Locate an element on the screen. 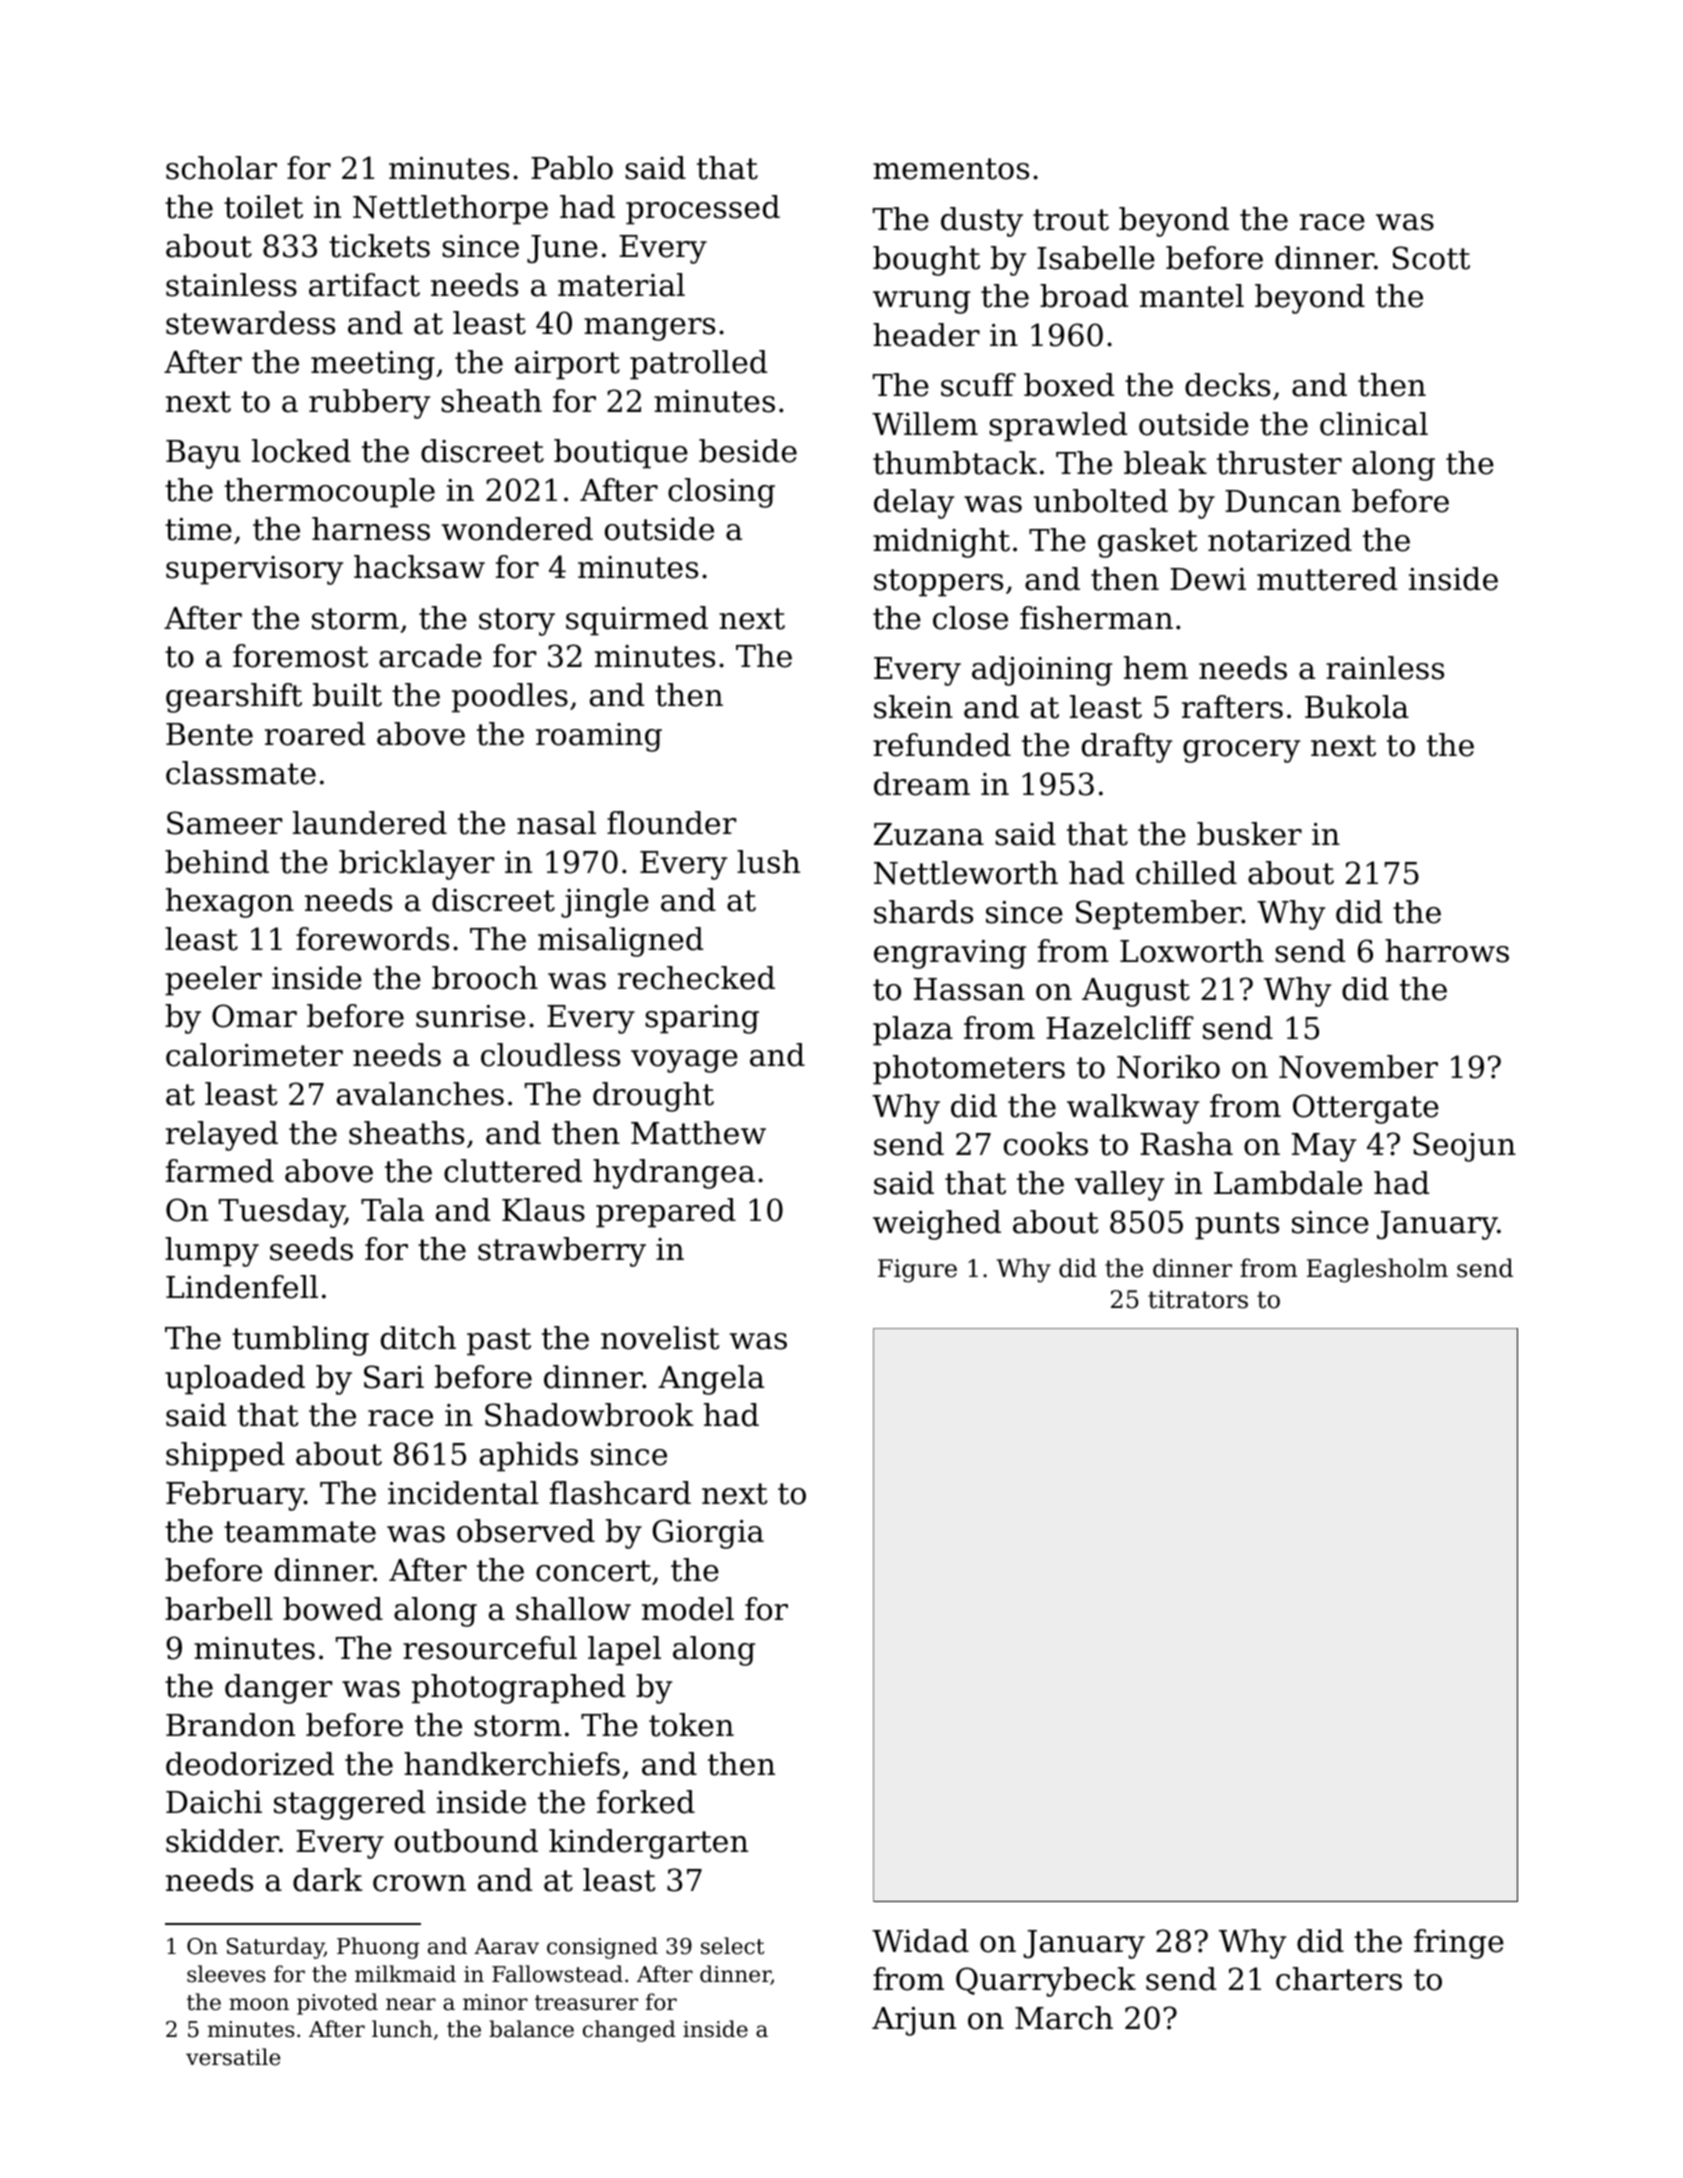 Image resolution: width=1683 pixels, height=2178 pixels. Eaglesholm is located at coordinates (1377, 1270).
